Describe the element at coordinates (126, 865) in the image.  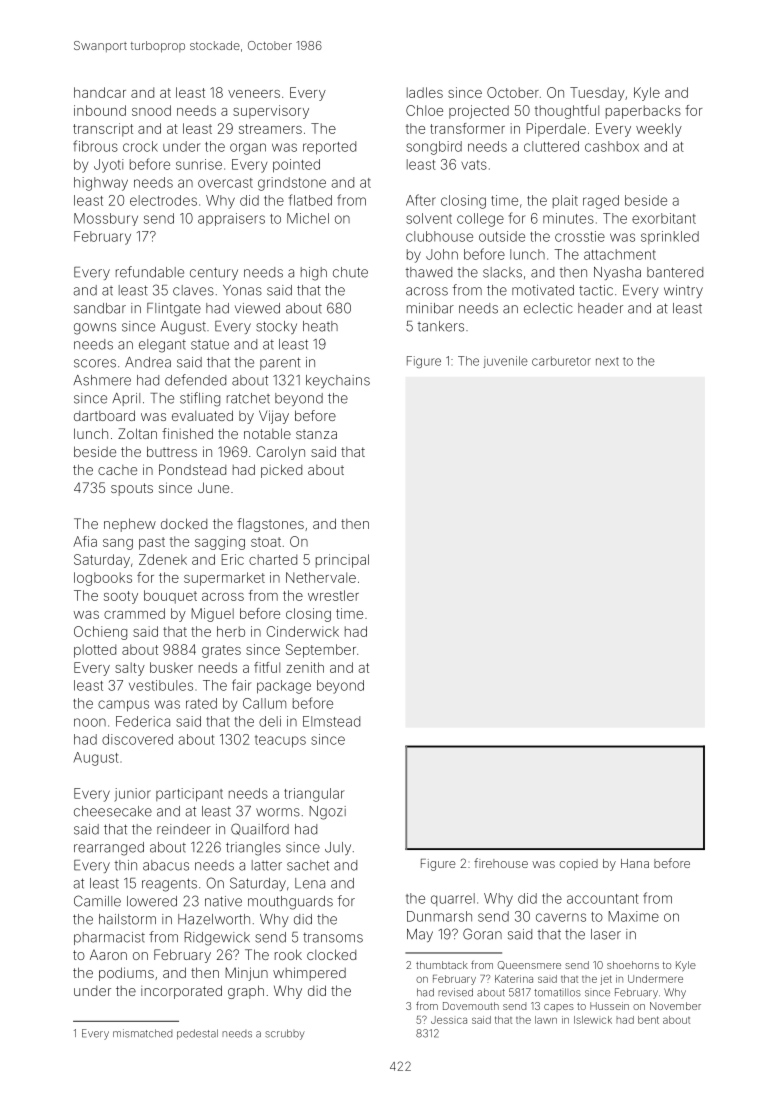
I see `thin` at that location.
